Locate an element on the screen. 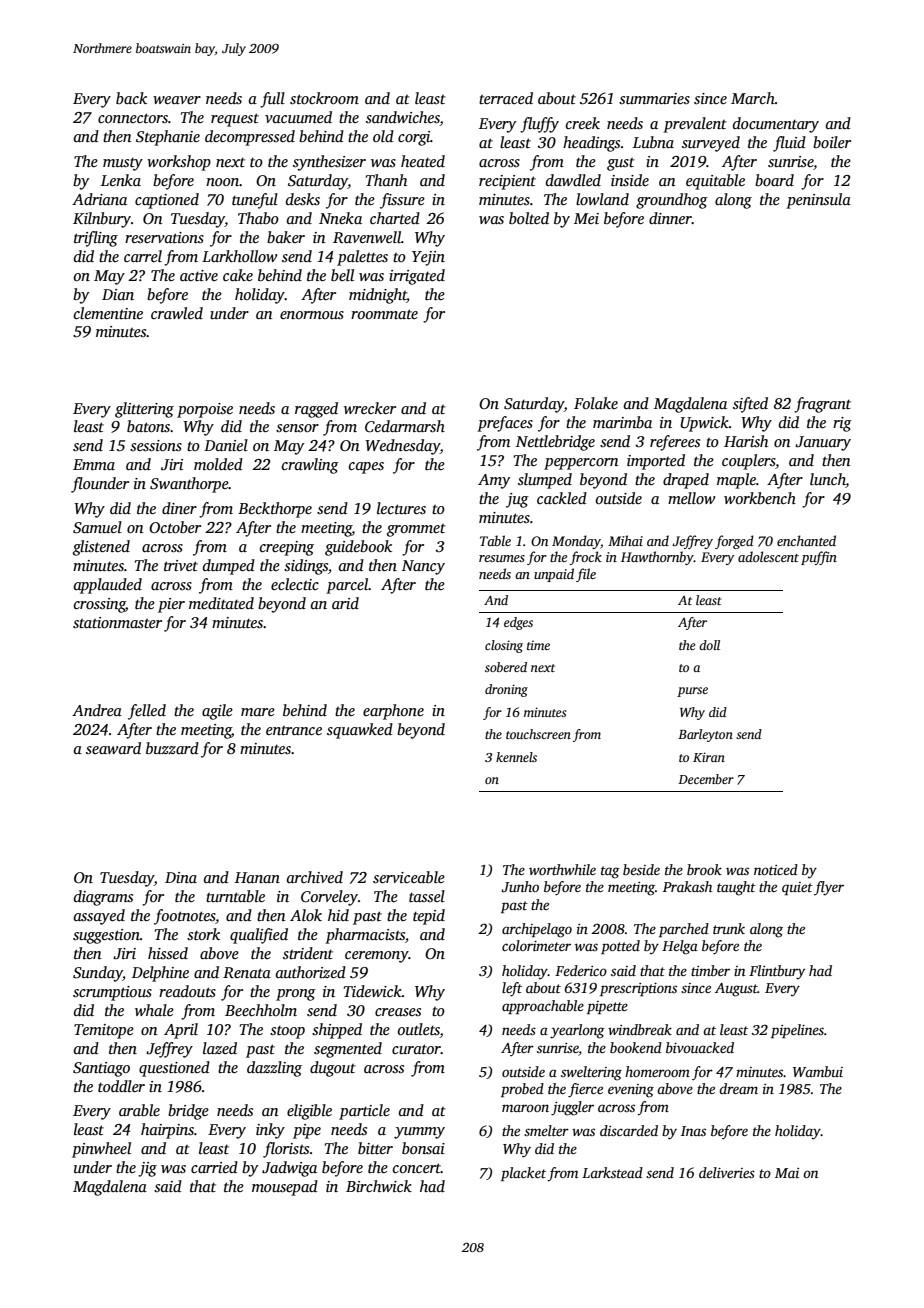  kennels is located at coordinates (516, 757).
